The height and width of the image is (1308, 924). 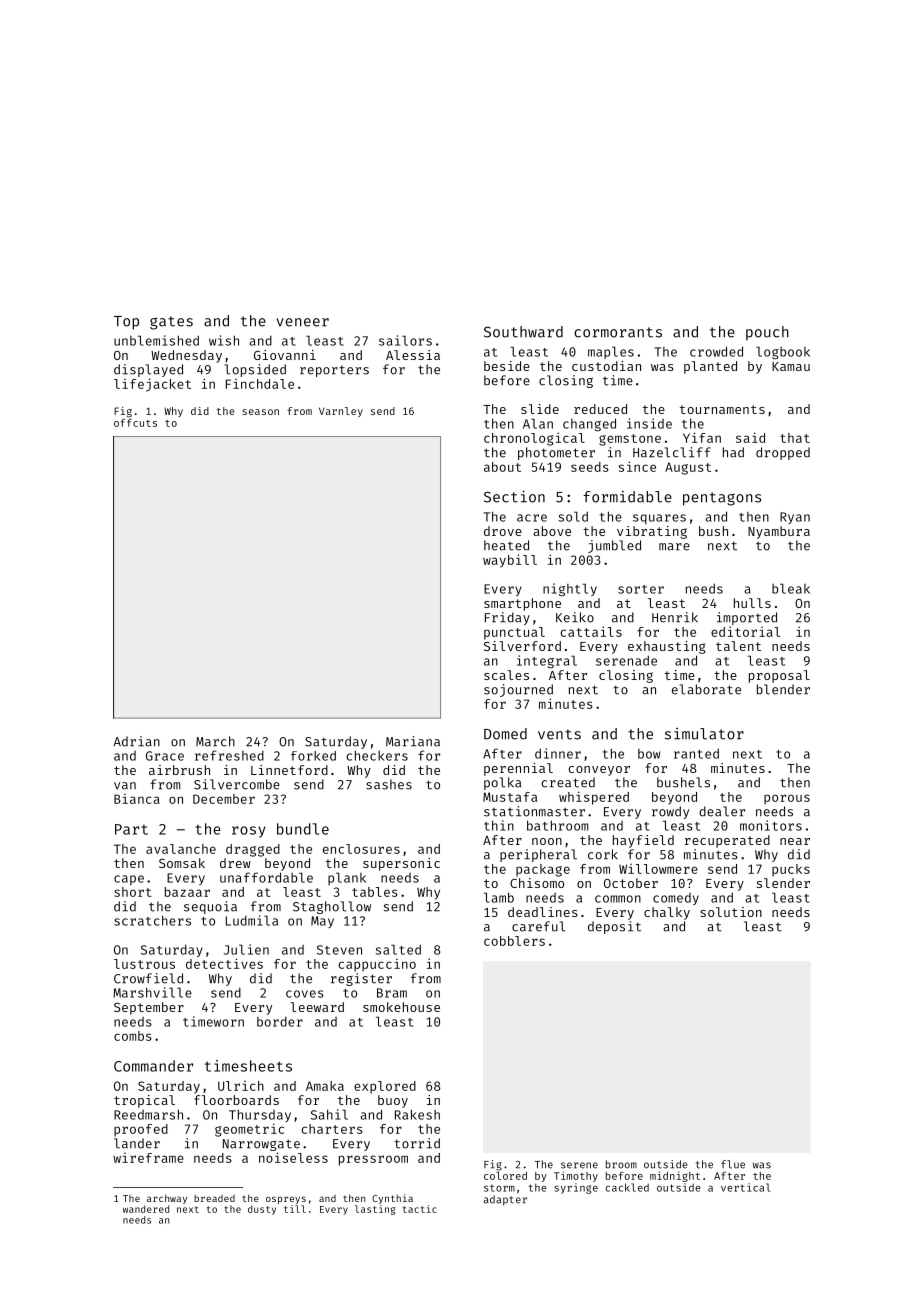 I want to click on logbook, so click(x=783, y=353).
